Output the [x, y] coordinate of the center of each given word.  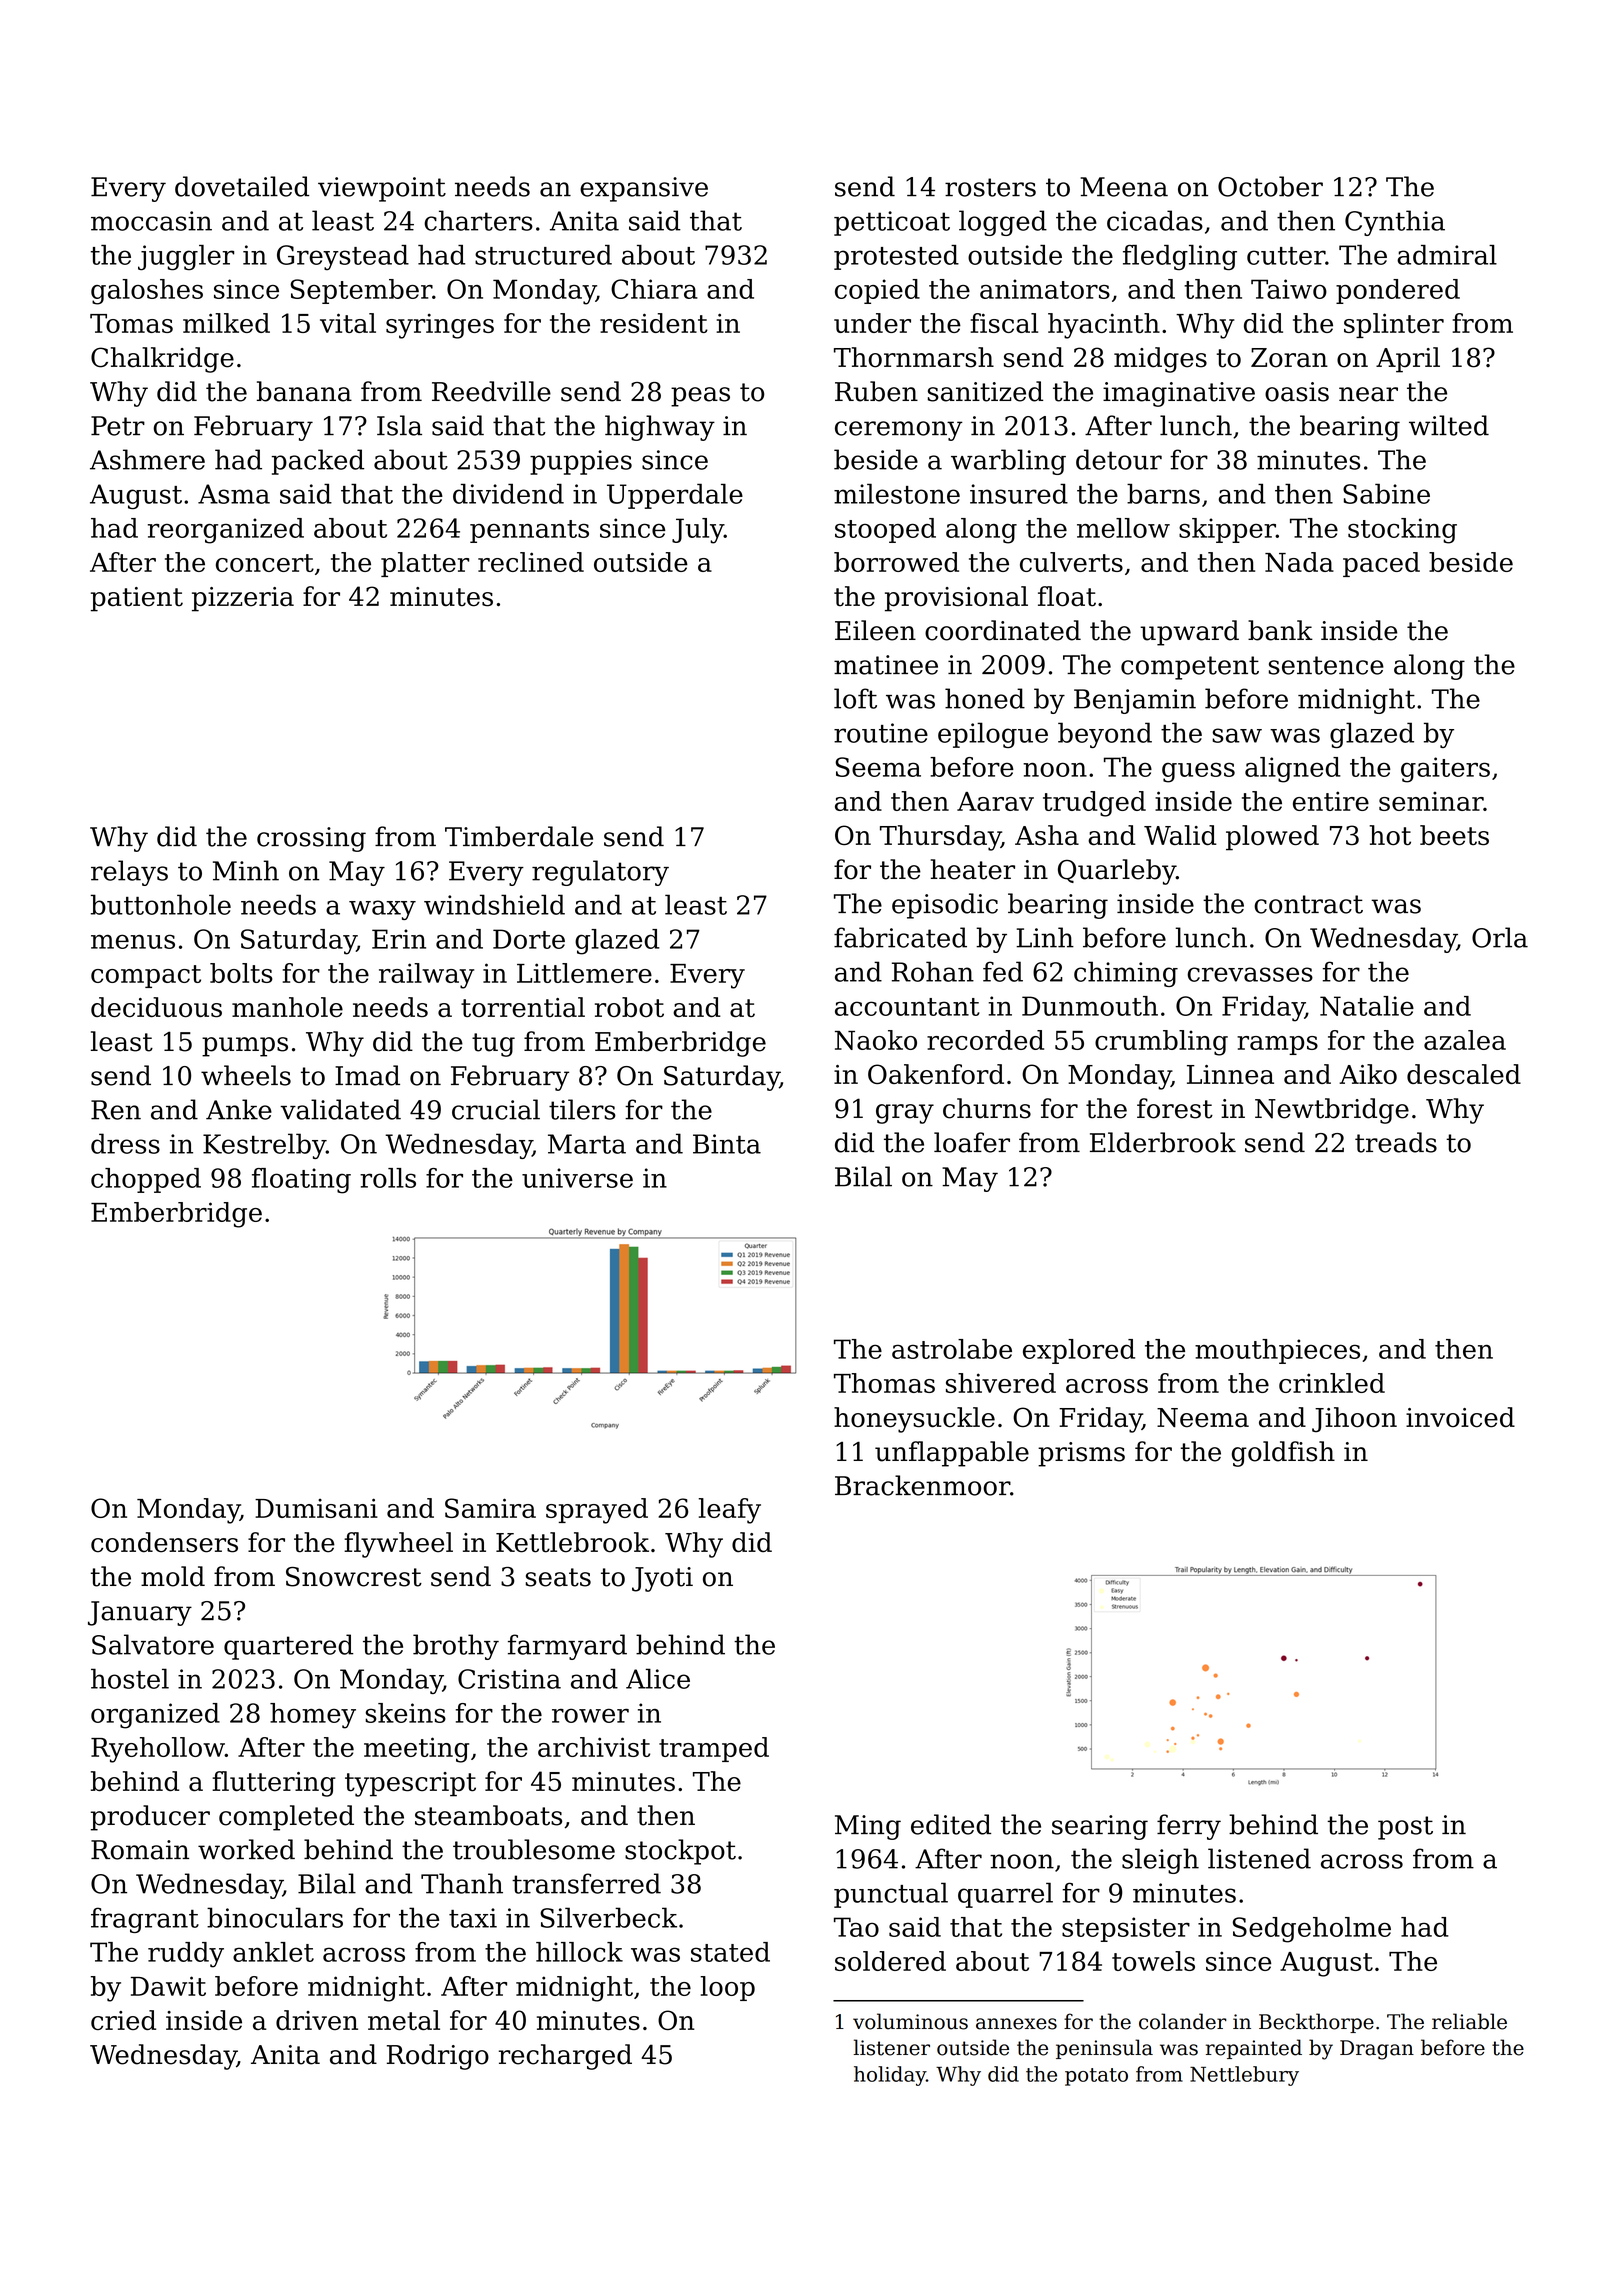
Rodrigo [438, 2057]
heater [973, 869]
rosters [990, 187]
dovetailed [242, 186]
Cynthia [1395, 223]
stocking [1402, 531]
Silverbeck [608, 1917]
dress [125, 1143]
